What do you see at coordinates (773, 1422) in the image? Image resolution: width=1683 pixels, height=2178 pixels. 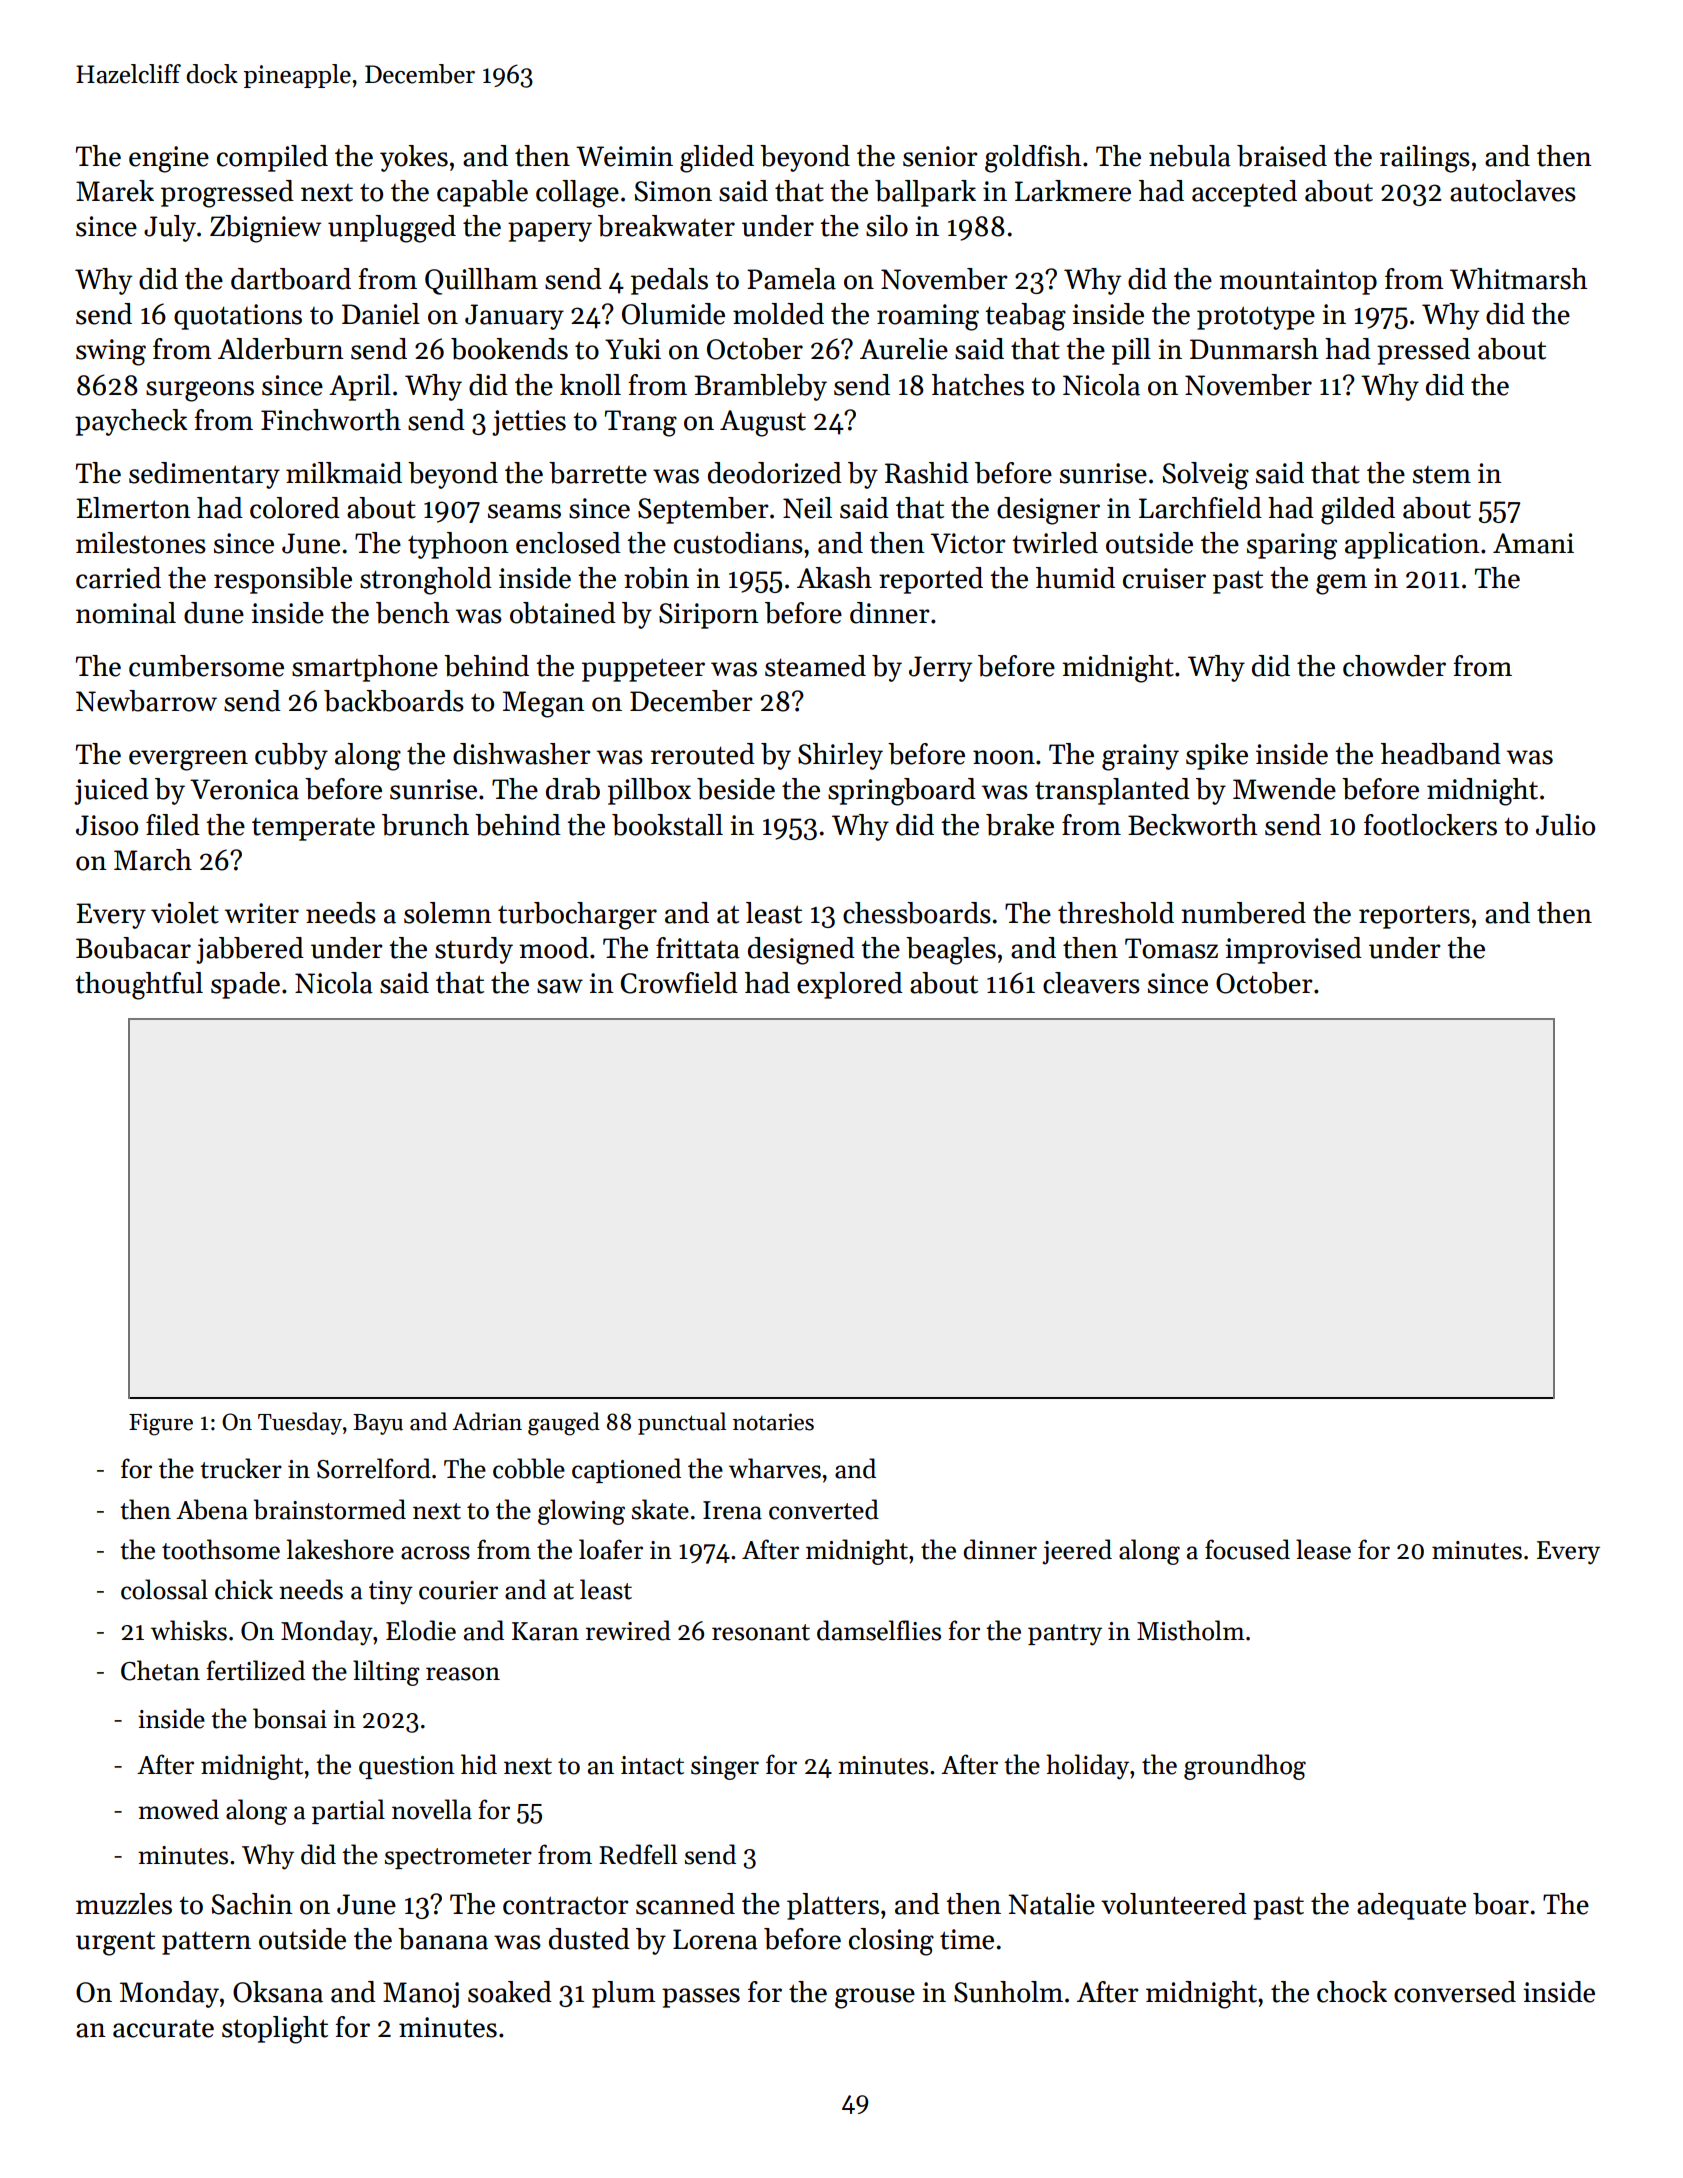 I see `notaries` at bounding box center [773, 1422].
